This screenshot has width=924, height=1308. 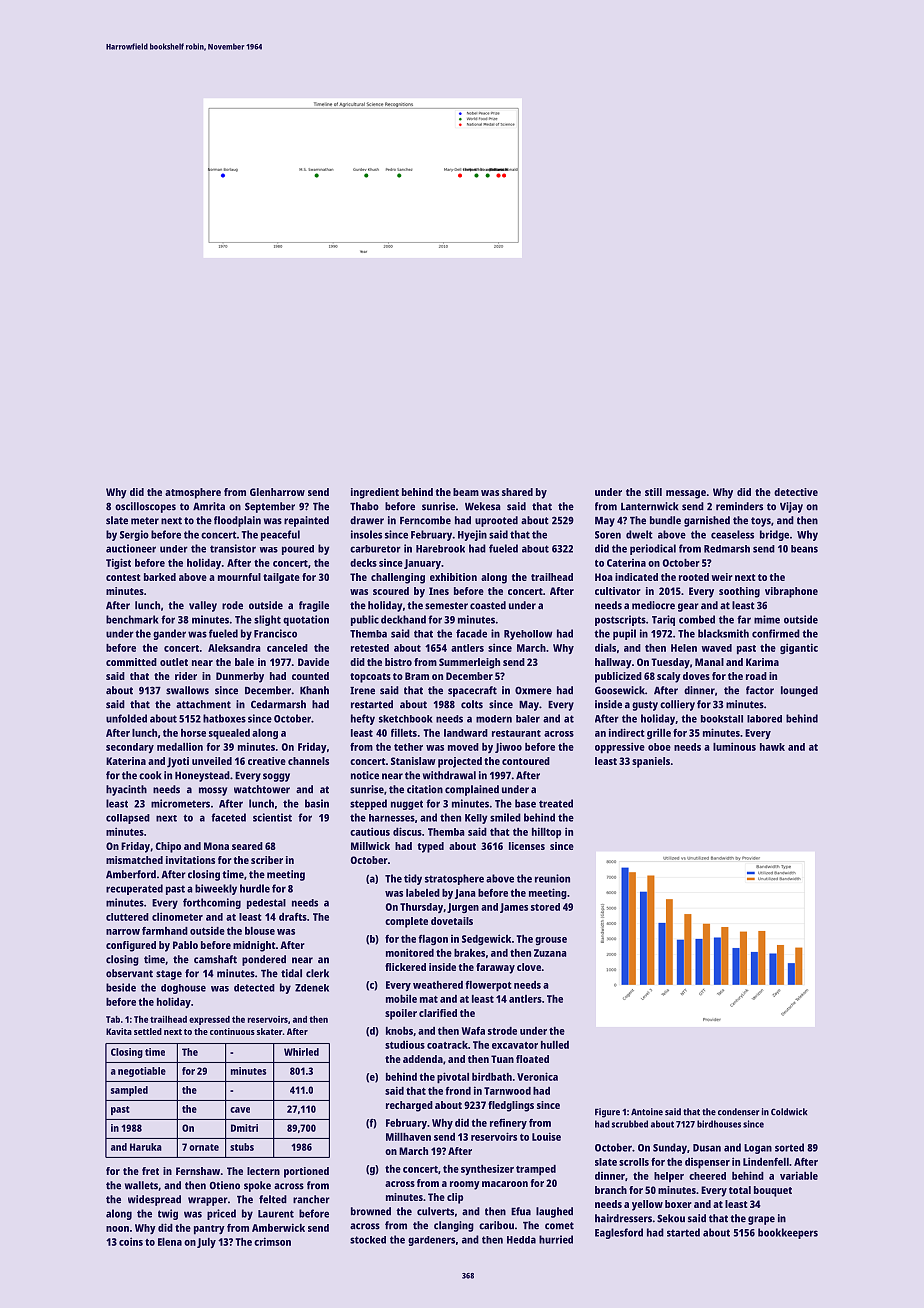 What do you see at coordinates (645, 706) in the screenshot?
I see `gusty` at bounding box center [645, 706].
